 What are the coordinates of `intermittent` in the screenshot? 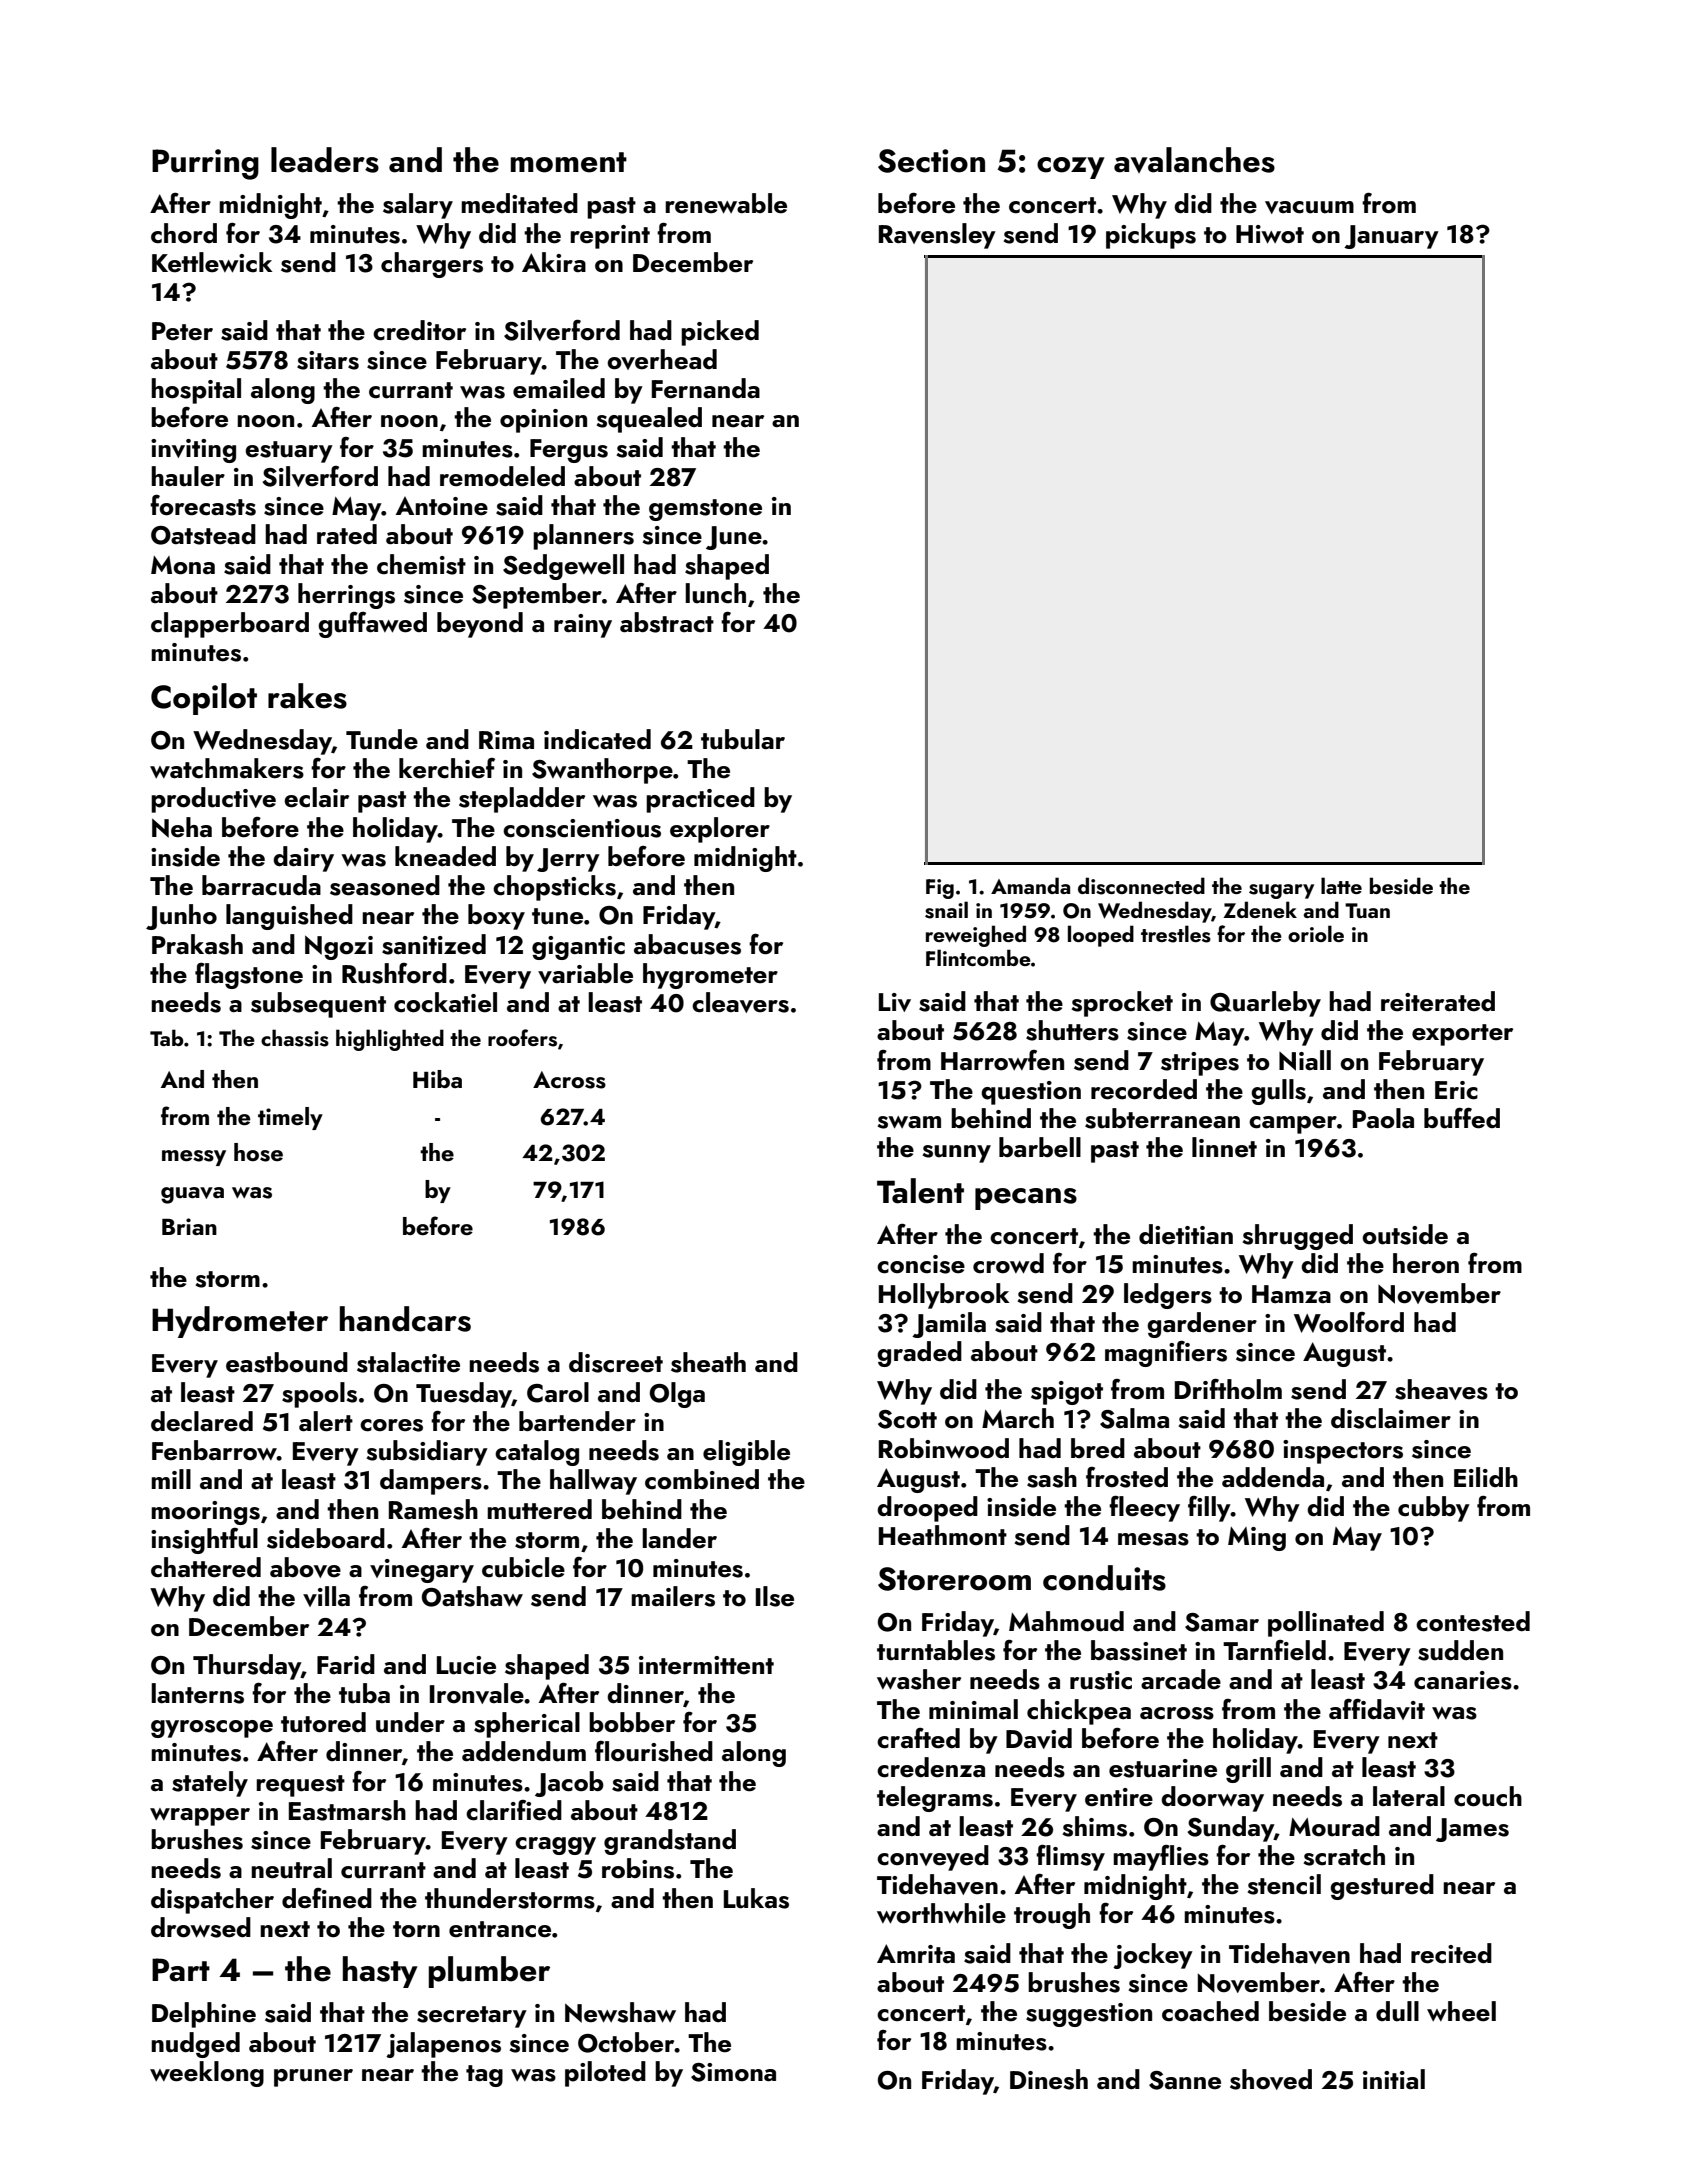 It's located at (706, 1665).
